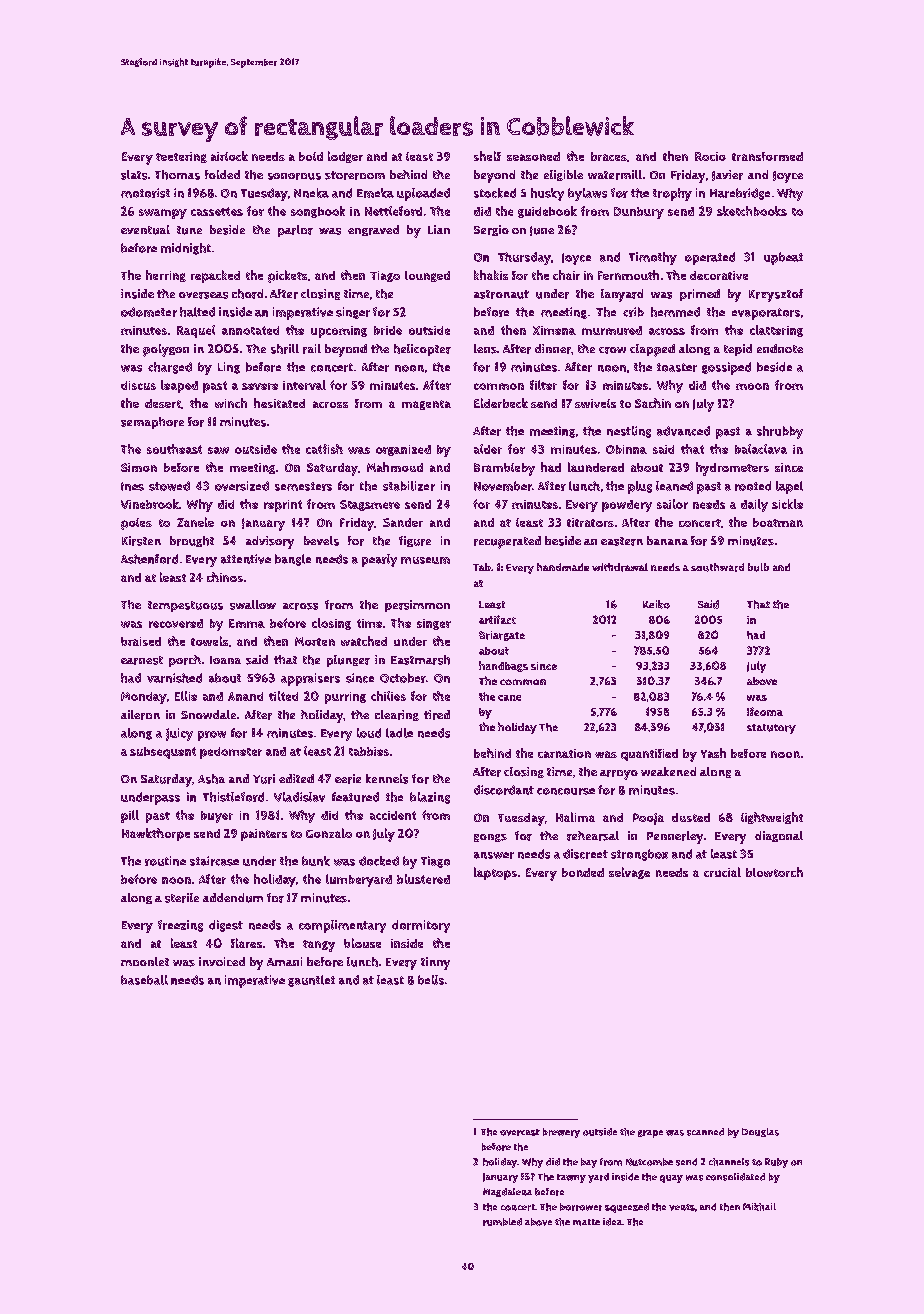  I want to click on guidebook, so click(547, 212).
